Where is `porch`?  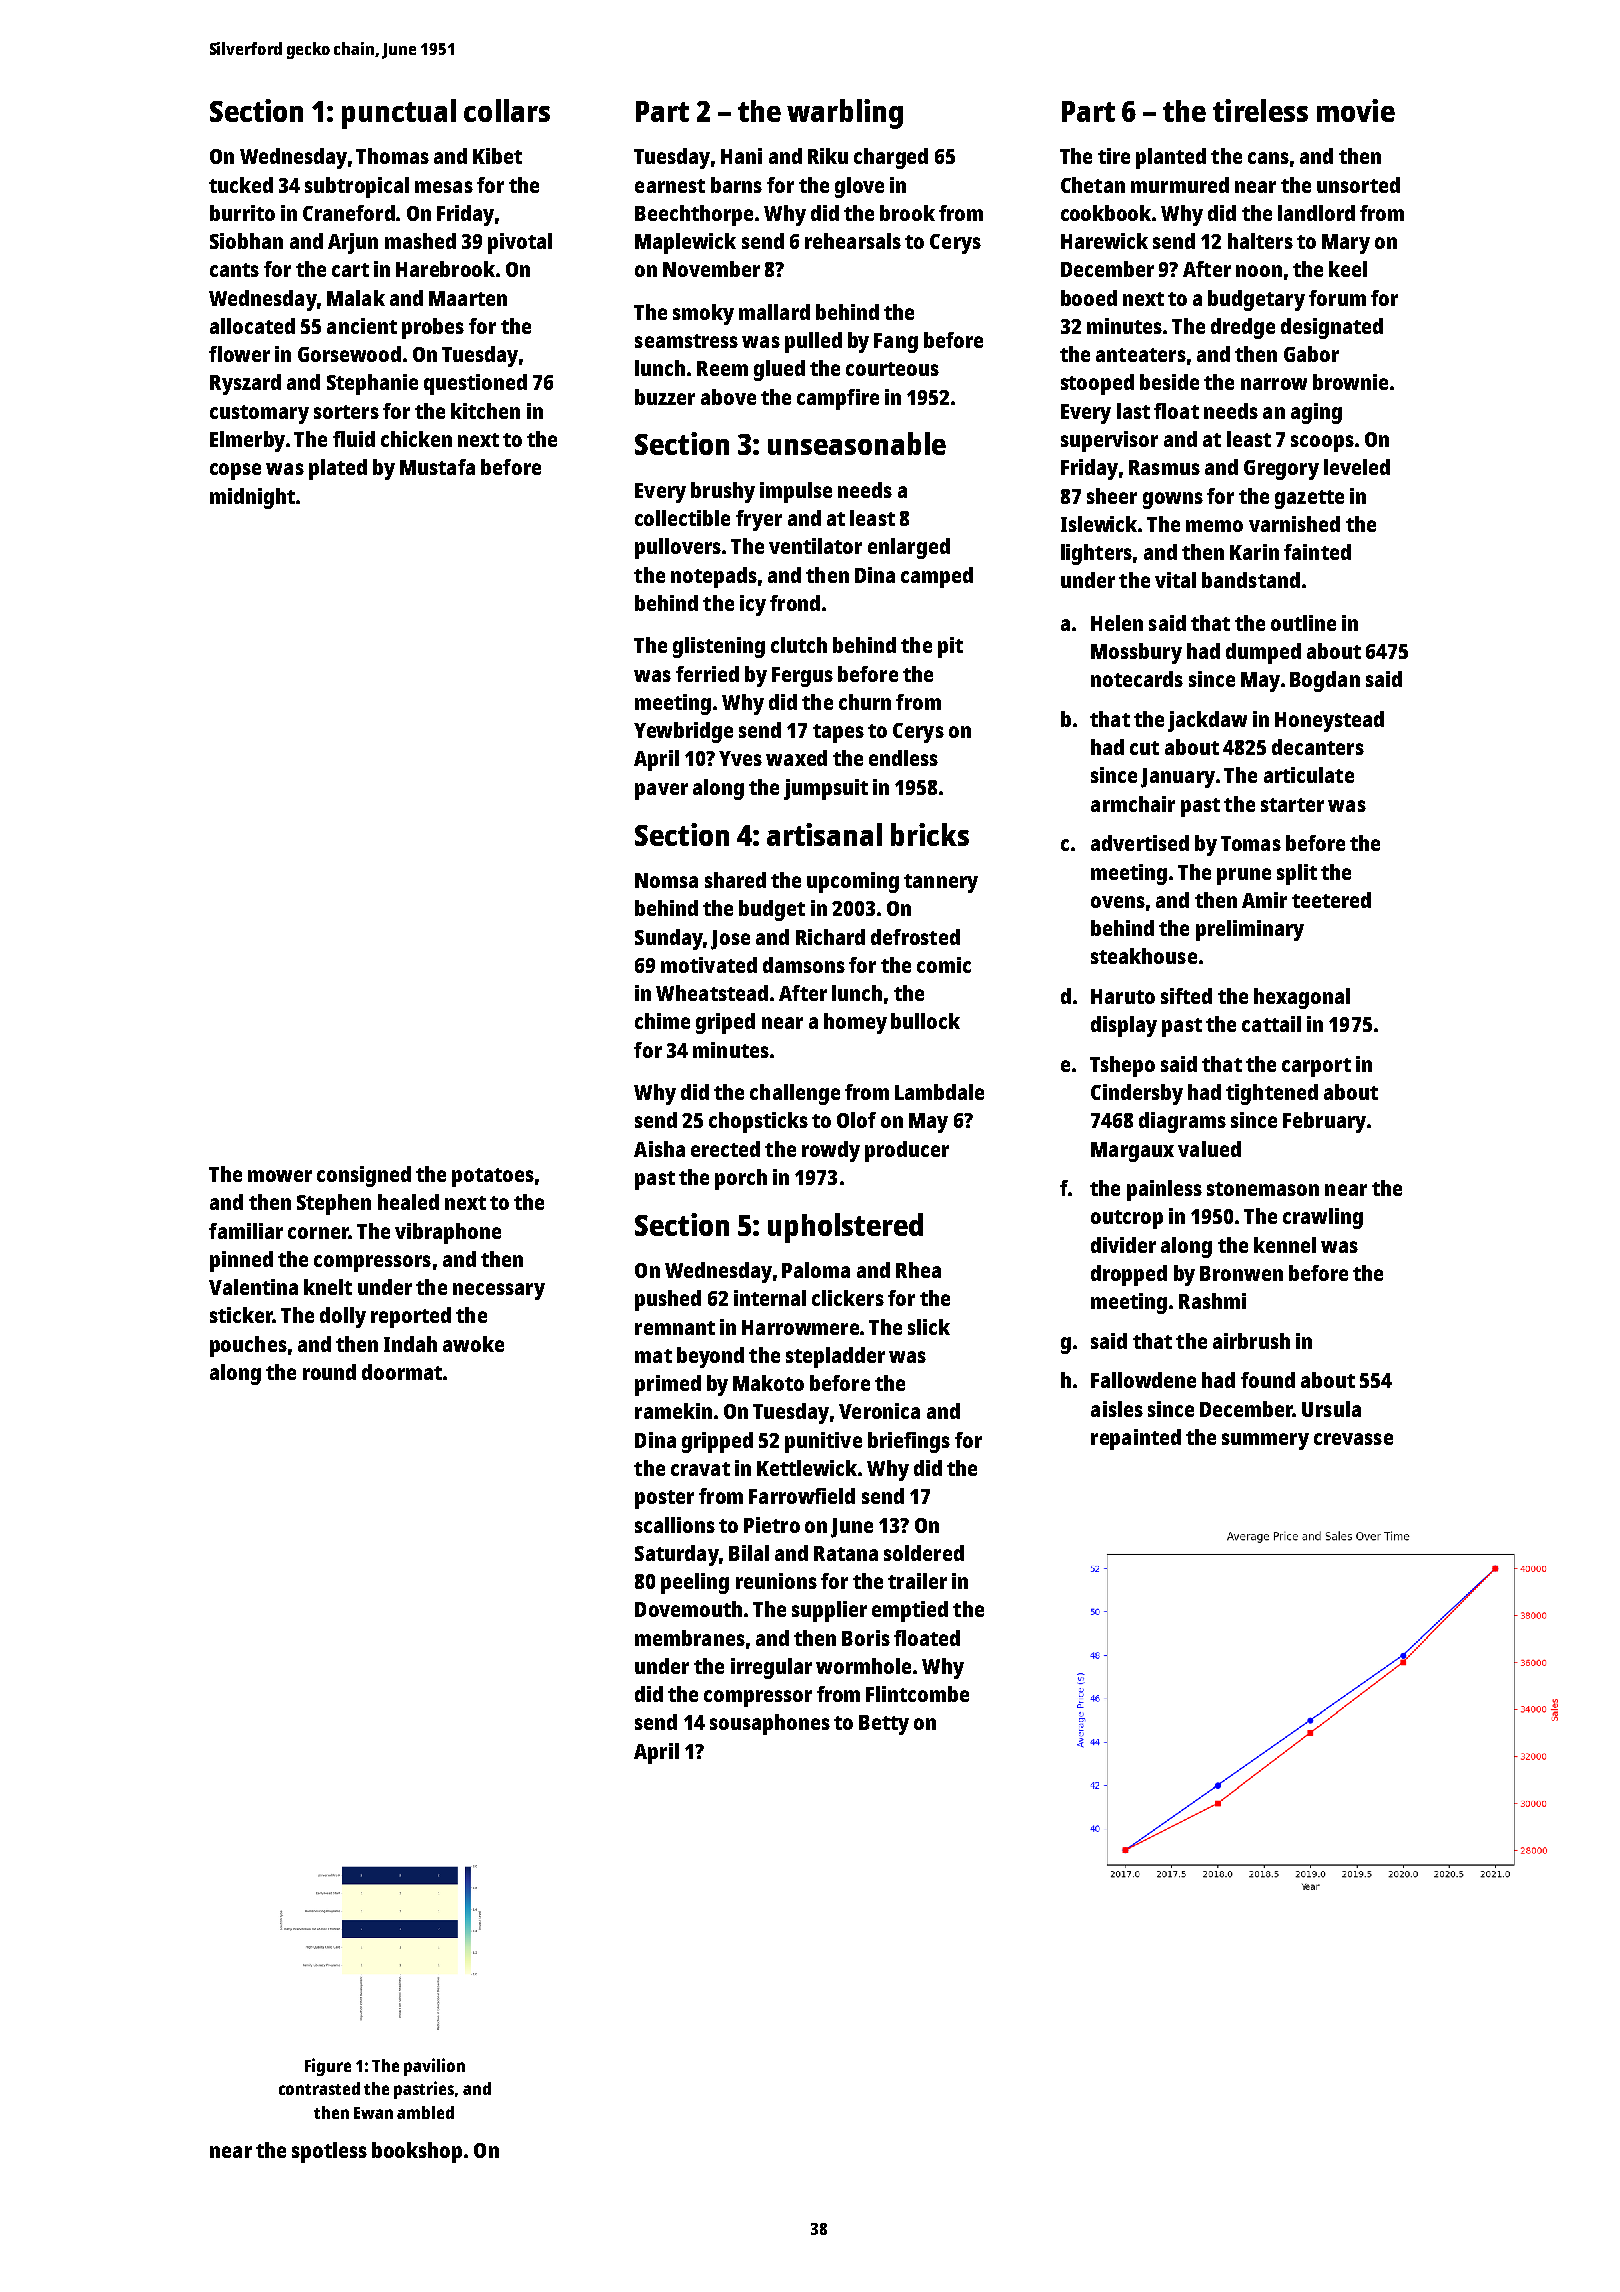
porch is located at coordinates (741, 1179).
